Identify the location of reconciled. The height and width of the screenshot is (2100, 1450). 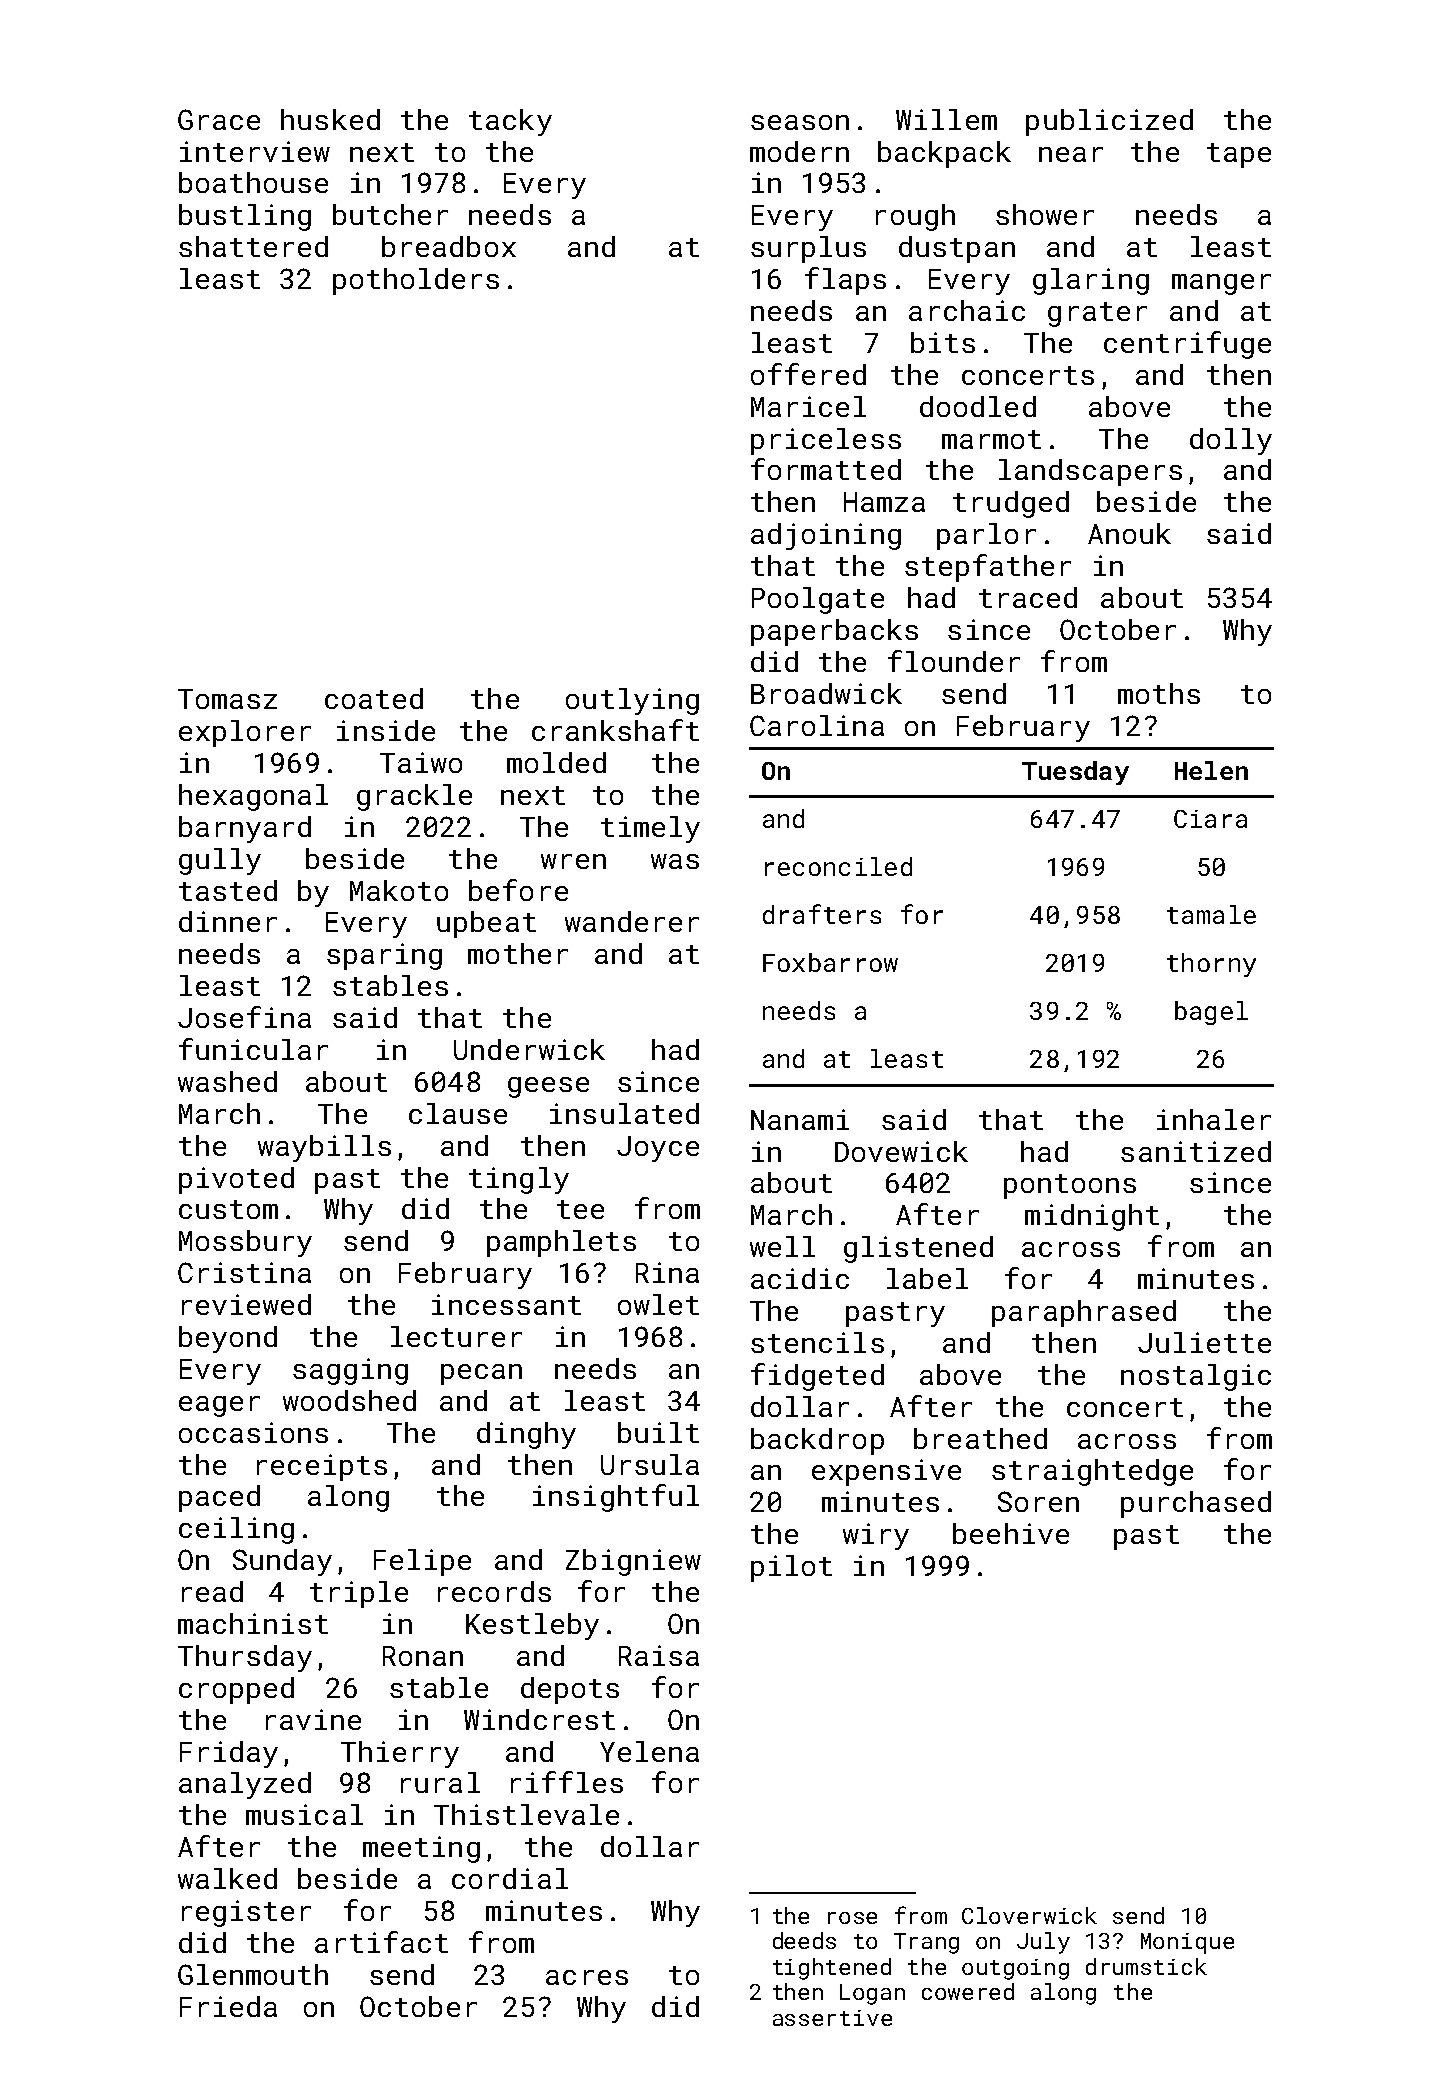
(838, 866).
